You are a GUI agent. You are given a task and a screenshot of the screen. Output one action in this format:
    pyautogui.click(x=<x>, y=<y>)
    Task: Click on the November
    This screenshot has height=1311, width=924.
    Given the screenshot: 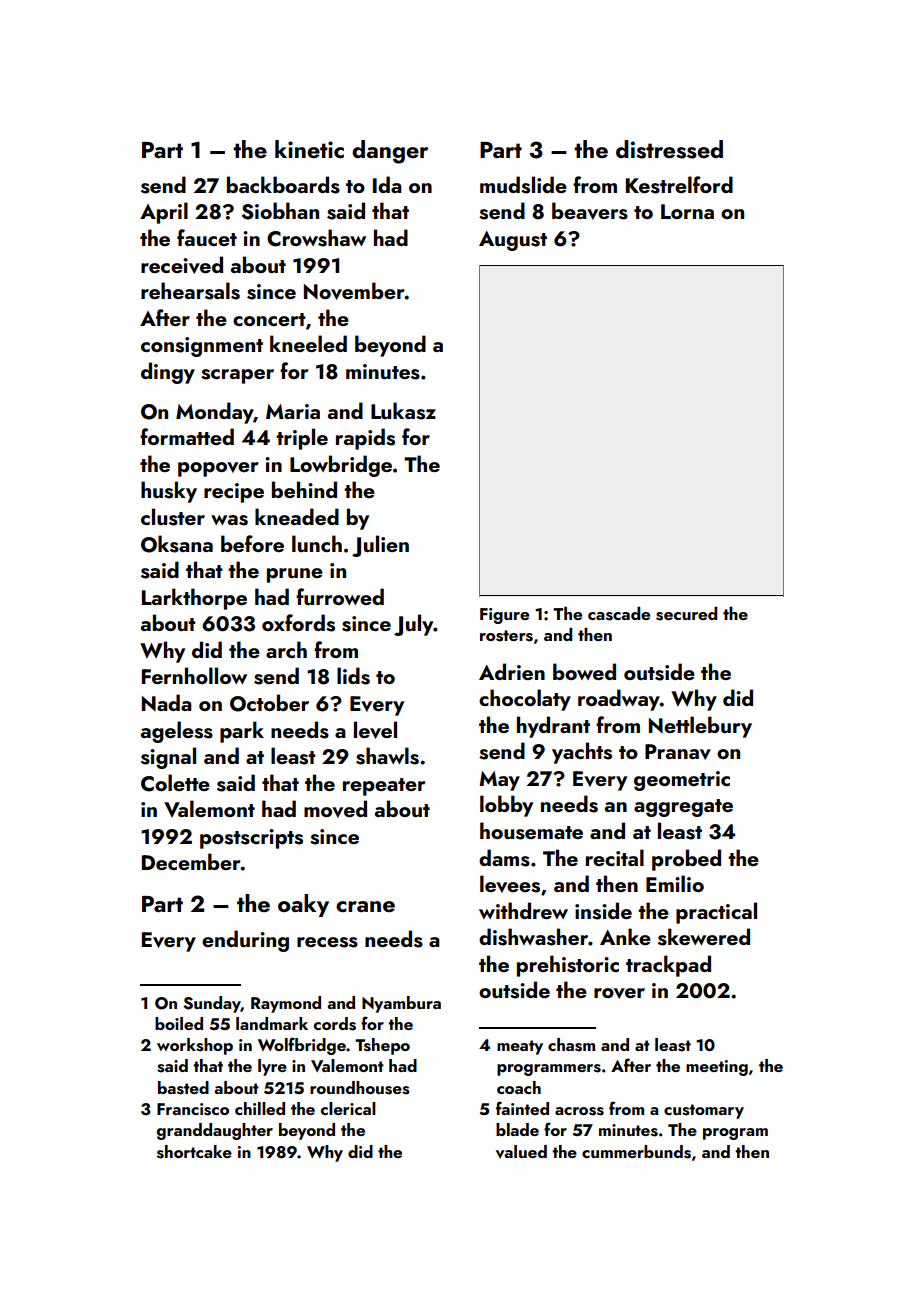 What is the action you would take?
    pyautogui.click(x=354, y=291)
